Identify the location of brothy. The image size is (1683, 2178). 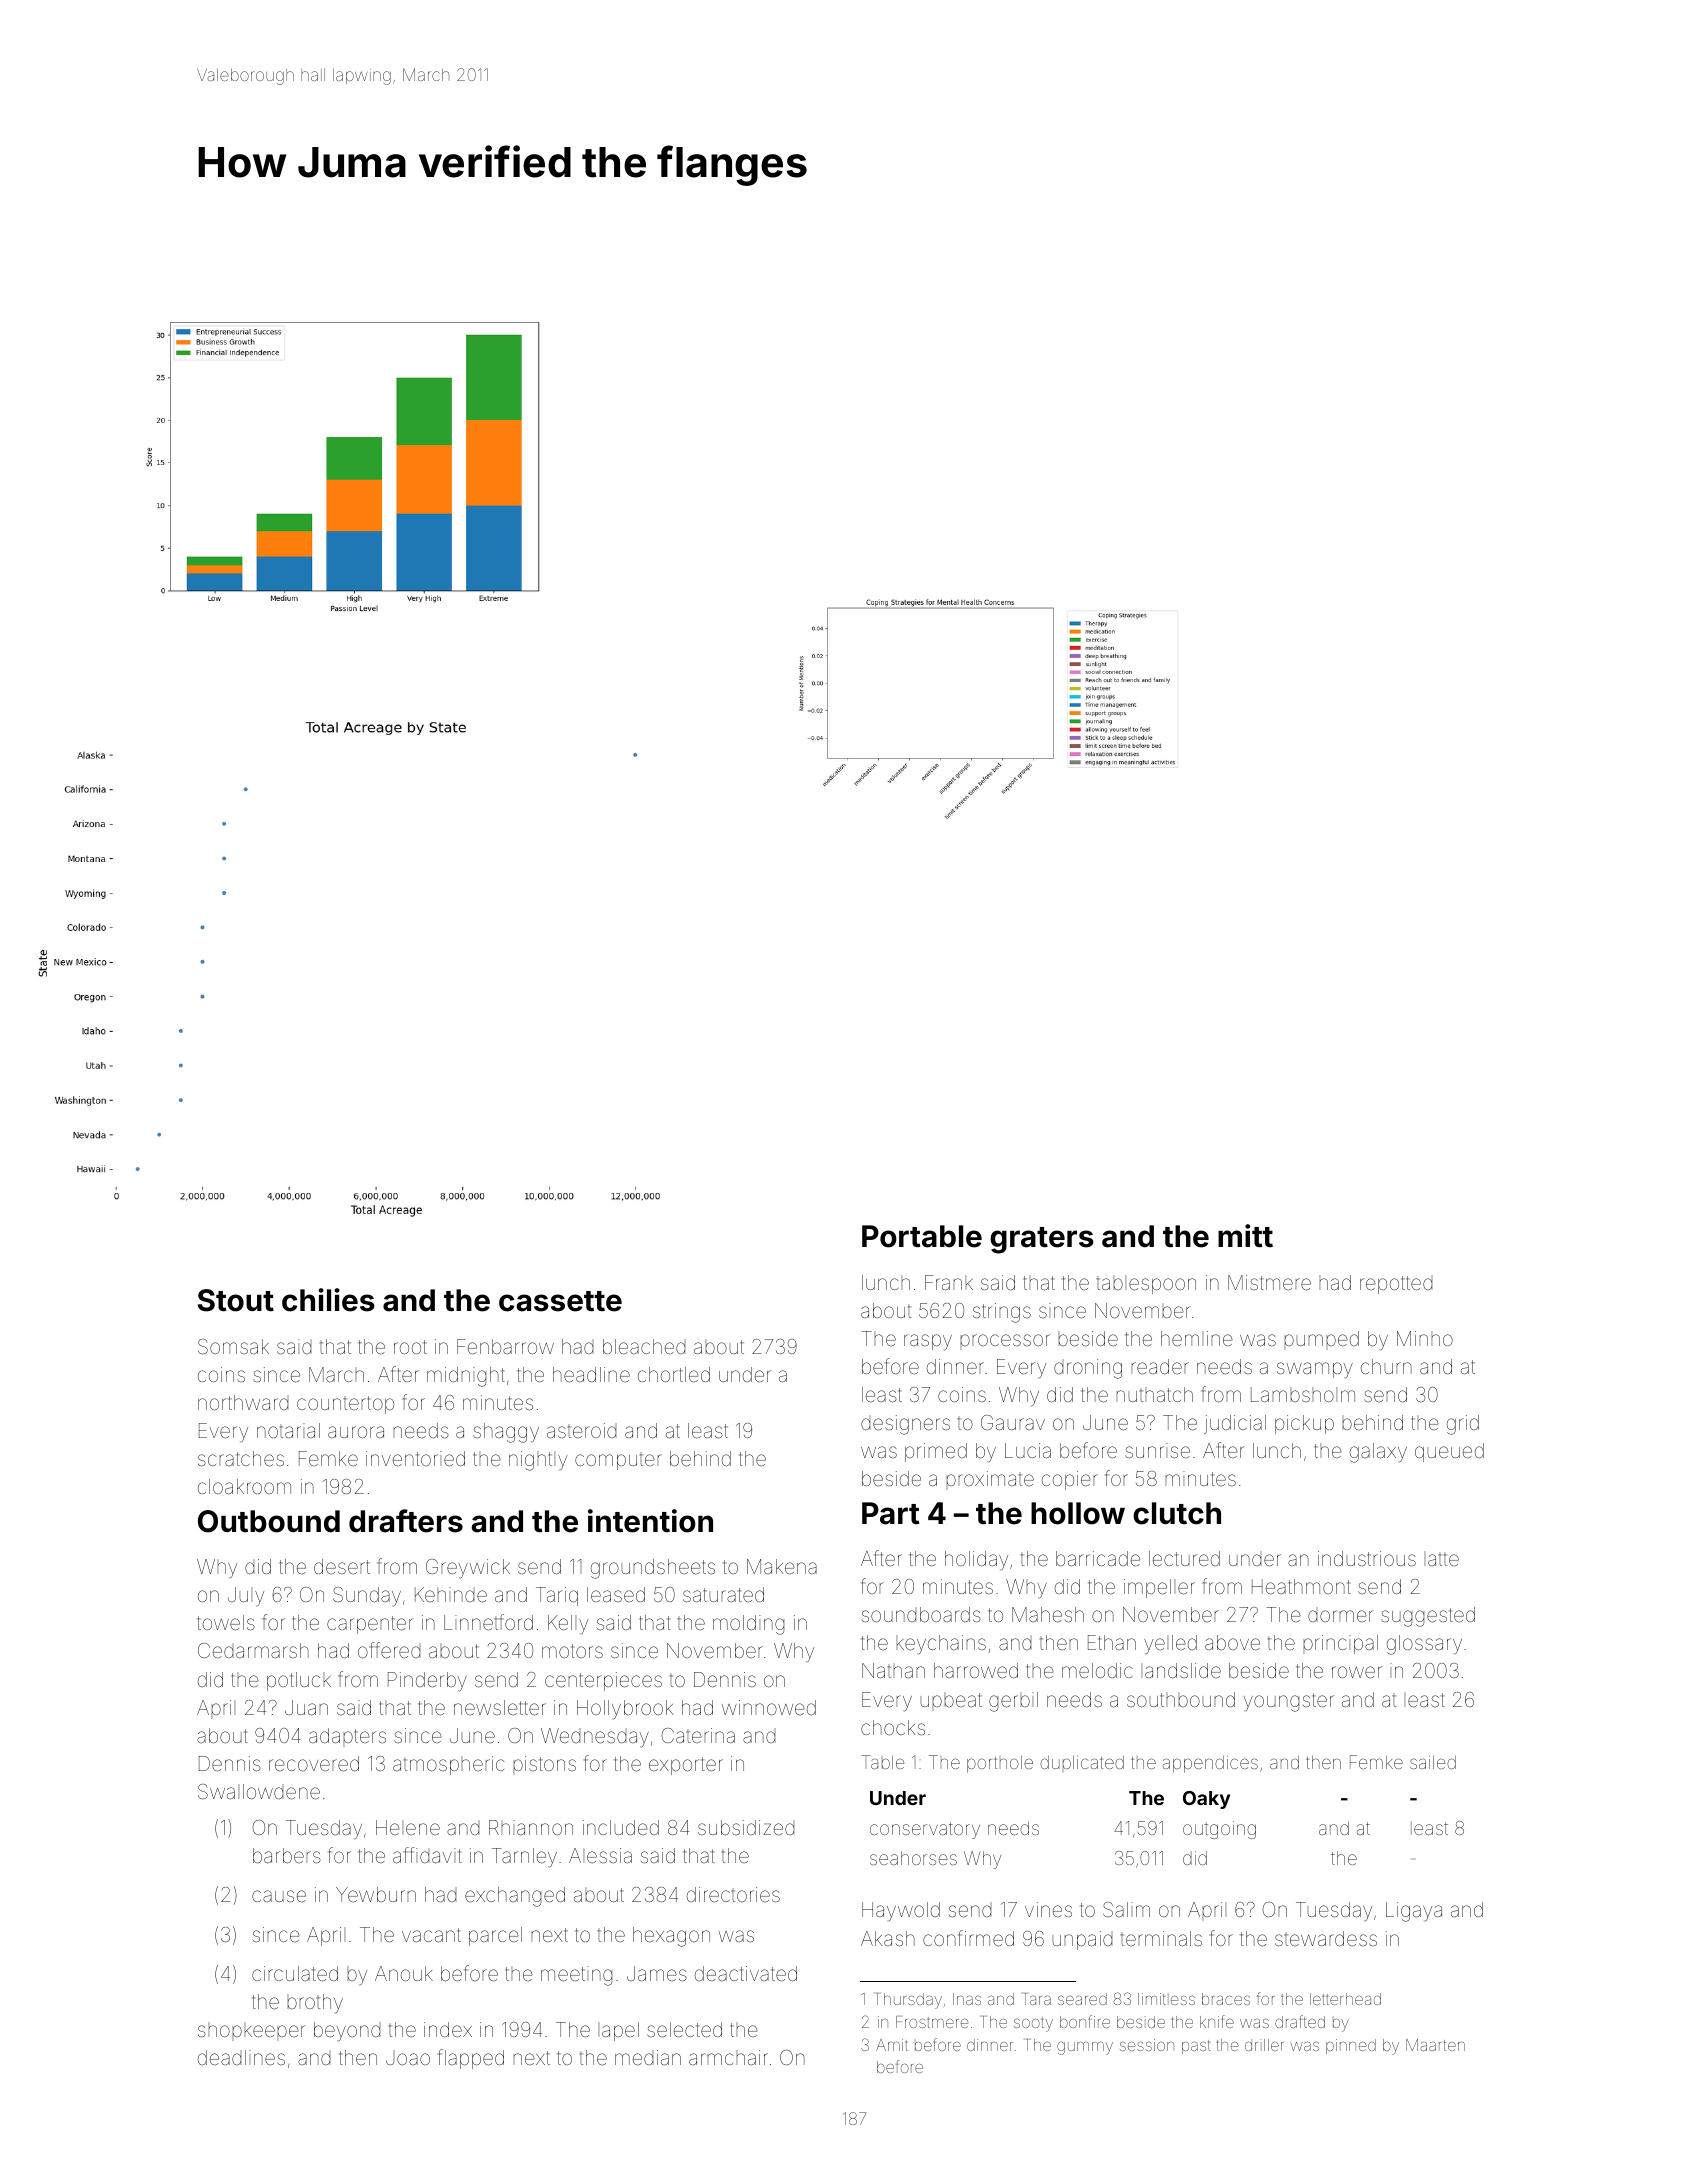
(315, 2004).
